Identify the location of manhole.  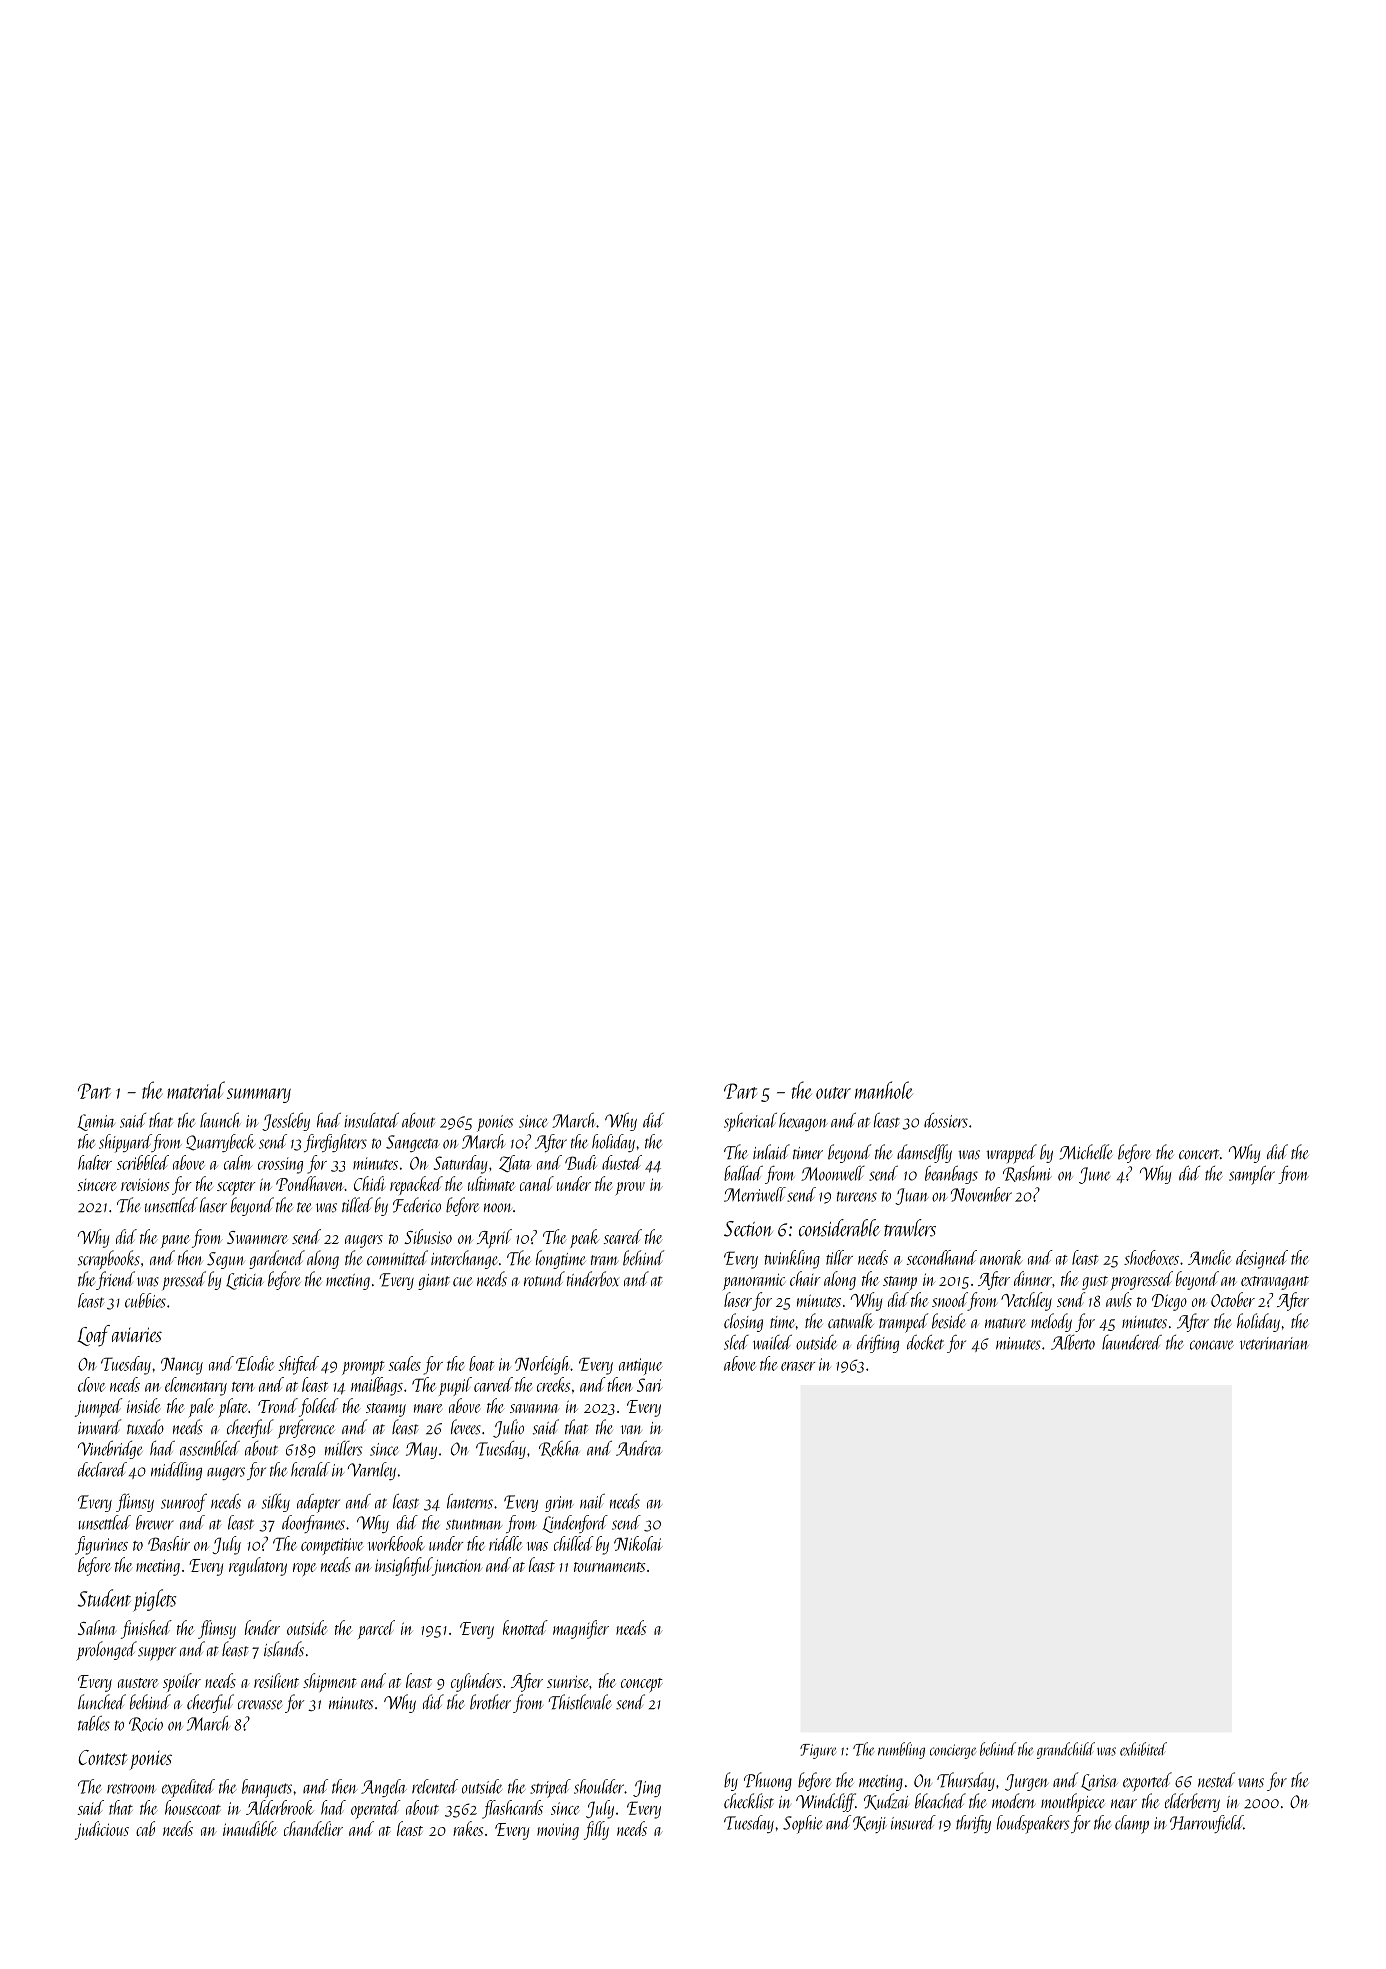
(884, 1090).
